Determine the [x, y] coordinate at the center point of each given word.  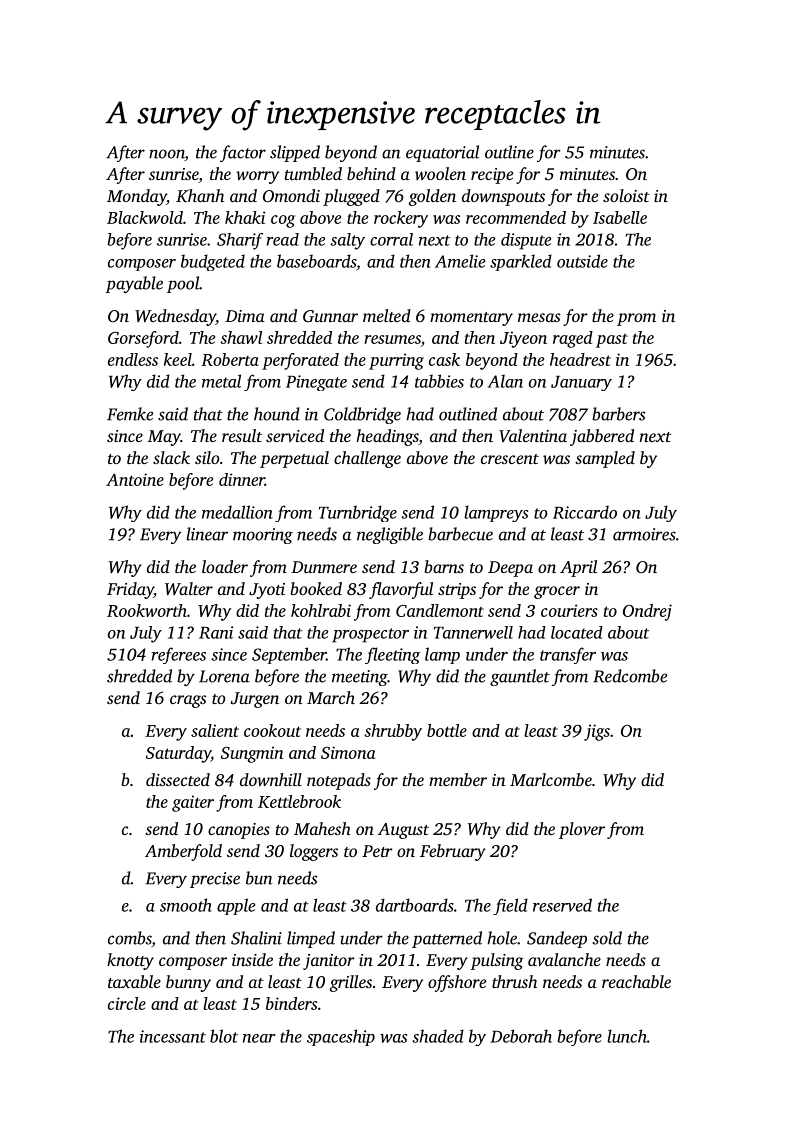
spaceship [341, 1037]
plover [582, 830]
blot [224, 1036]
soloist [626, 195]
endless [133, 359]
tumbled [313, 173]
